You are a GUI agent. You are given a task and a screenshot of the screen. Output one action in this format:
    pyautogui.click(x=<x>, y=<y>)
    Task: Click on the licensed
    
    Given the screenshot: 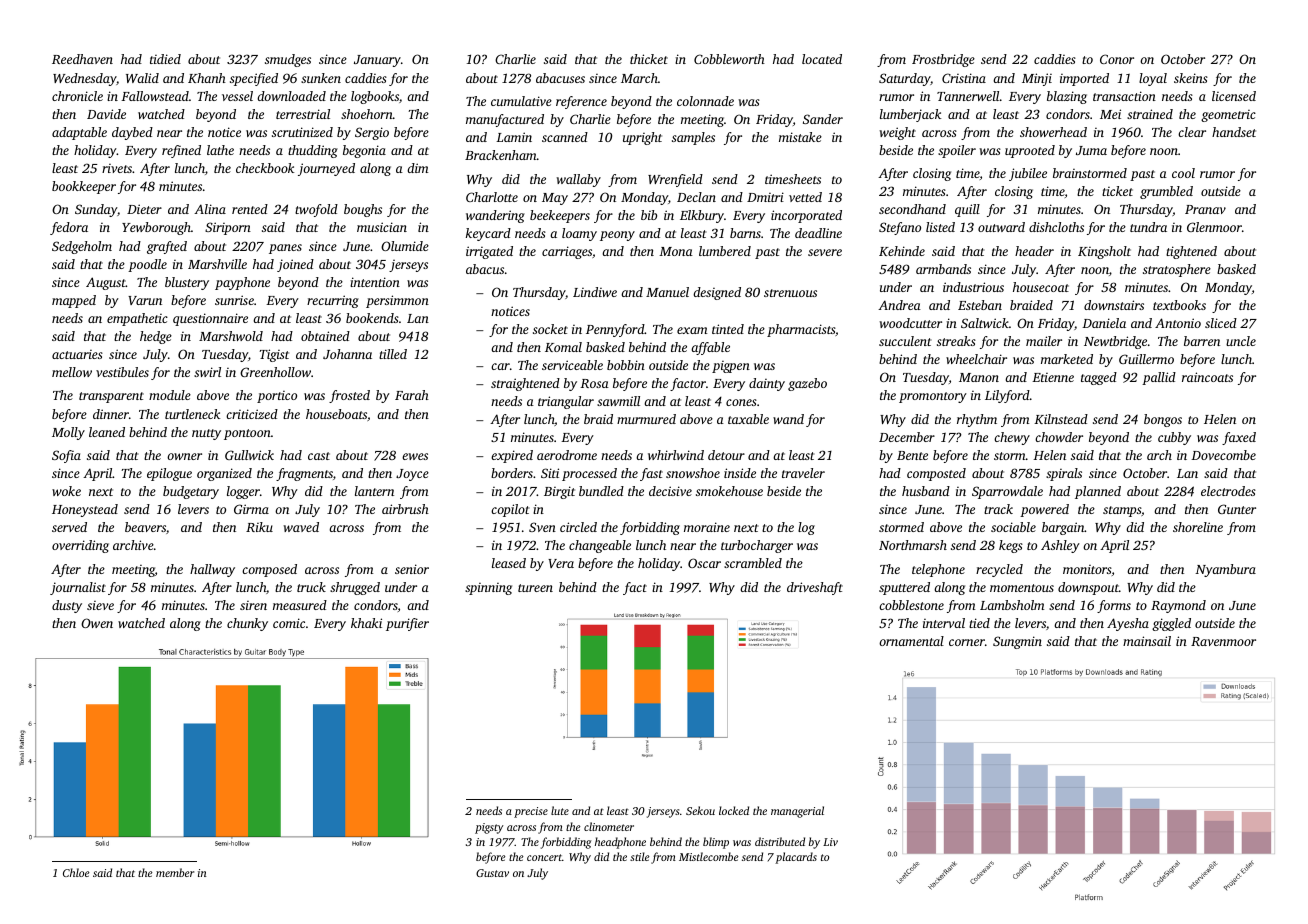 What is the action you would take?
    pyautogui.click(x=1234, y=96)
